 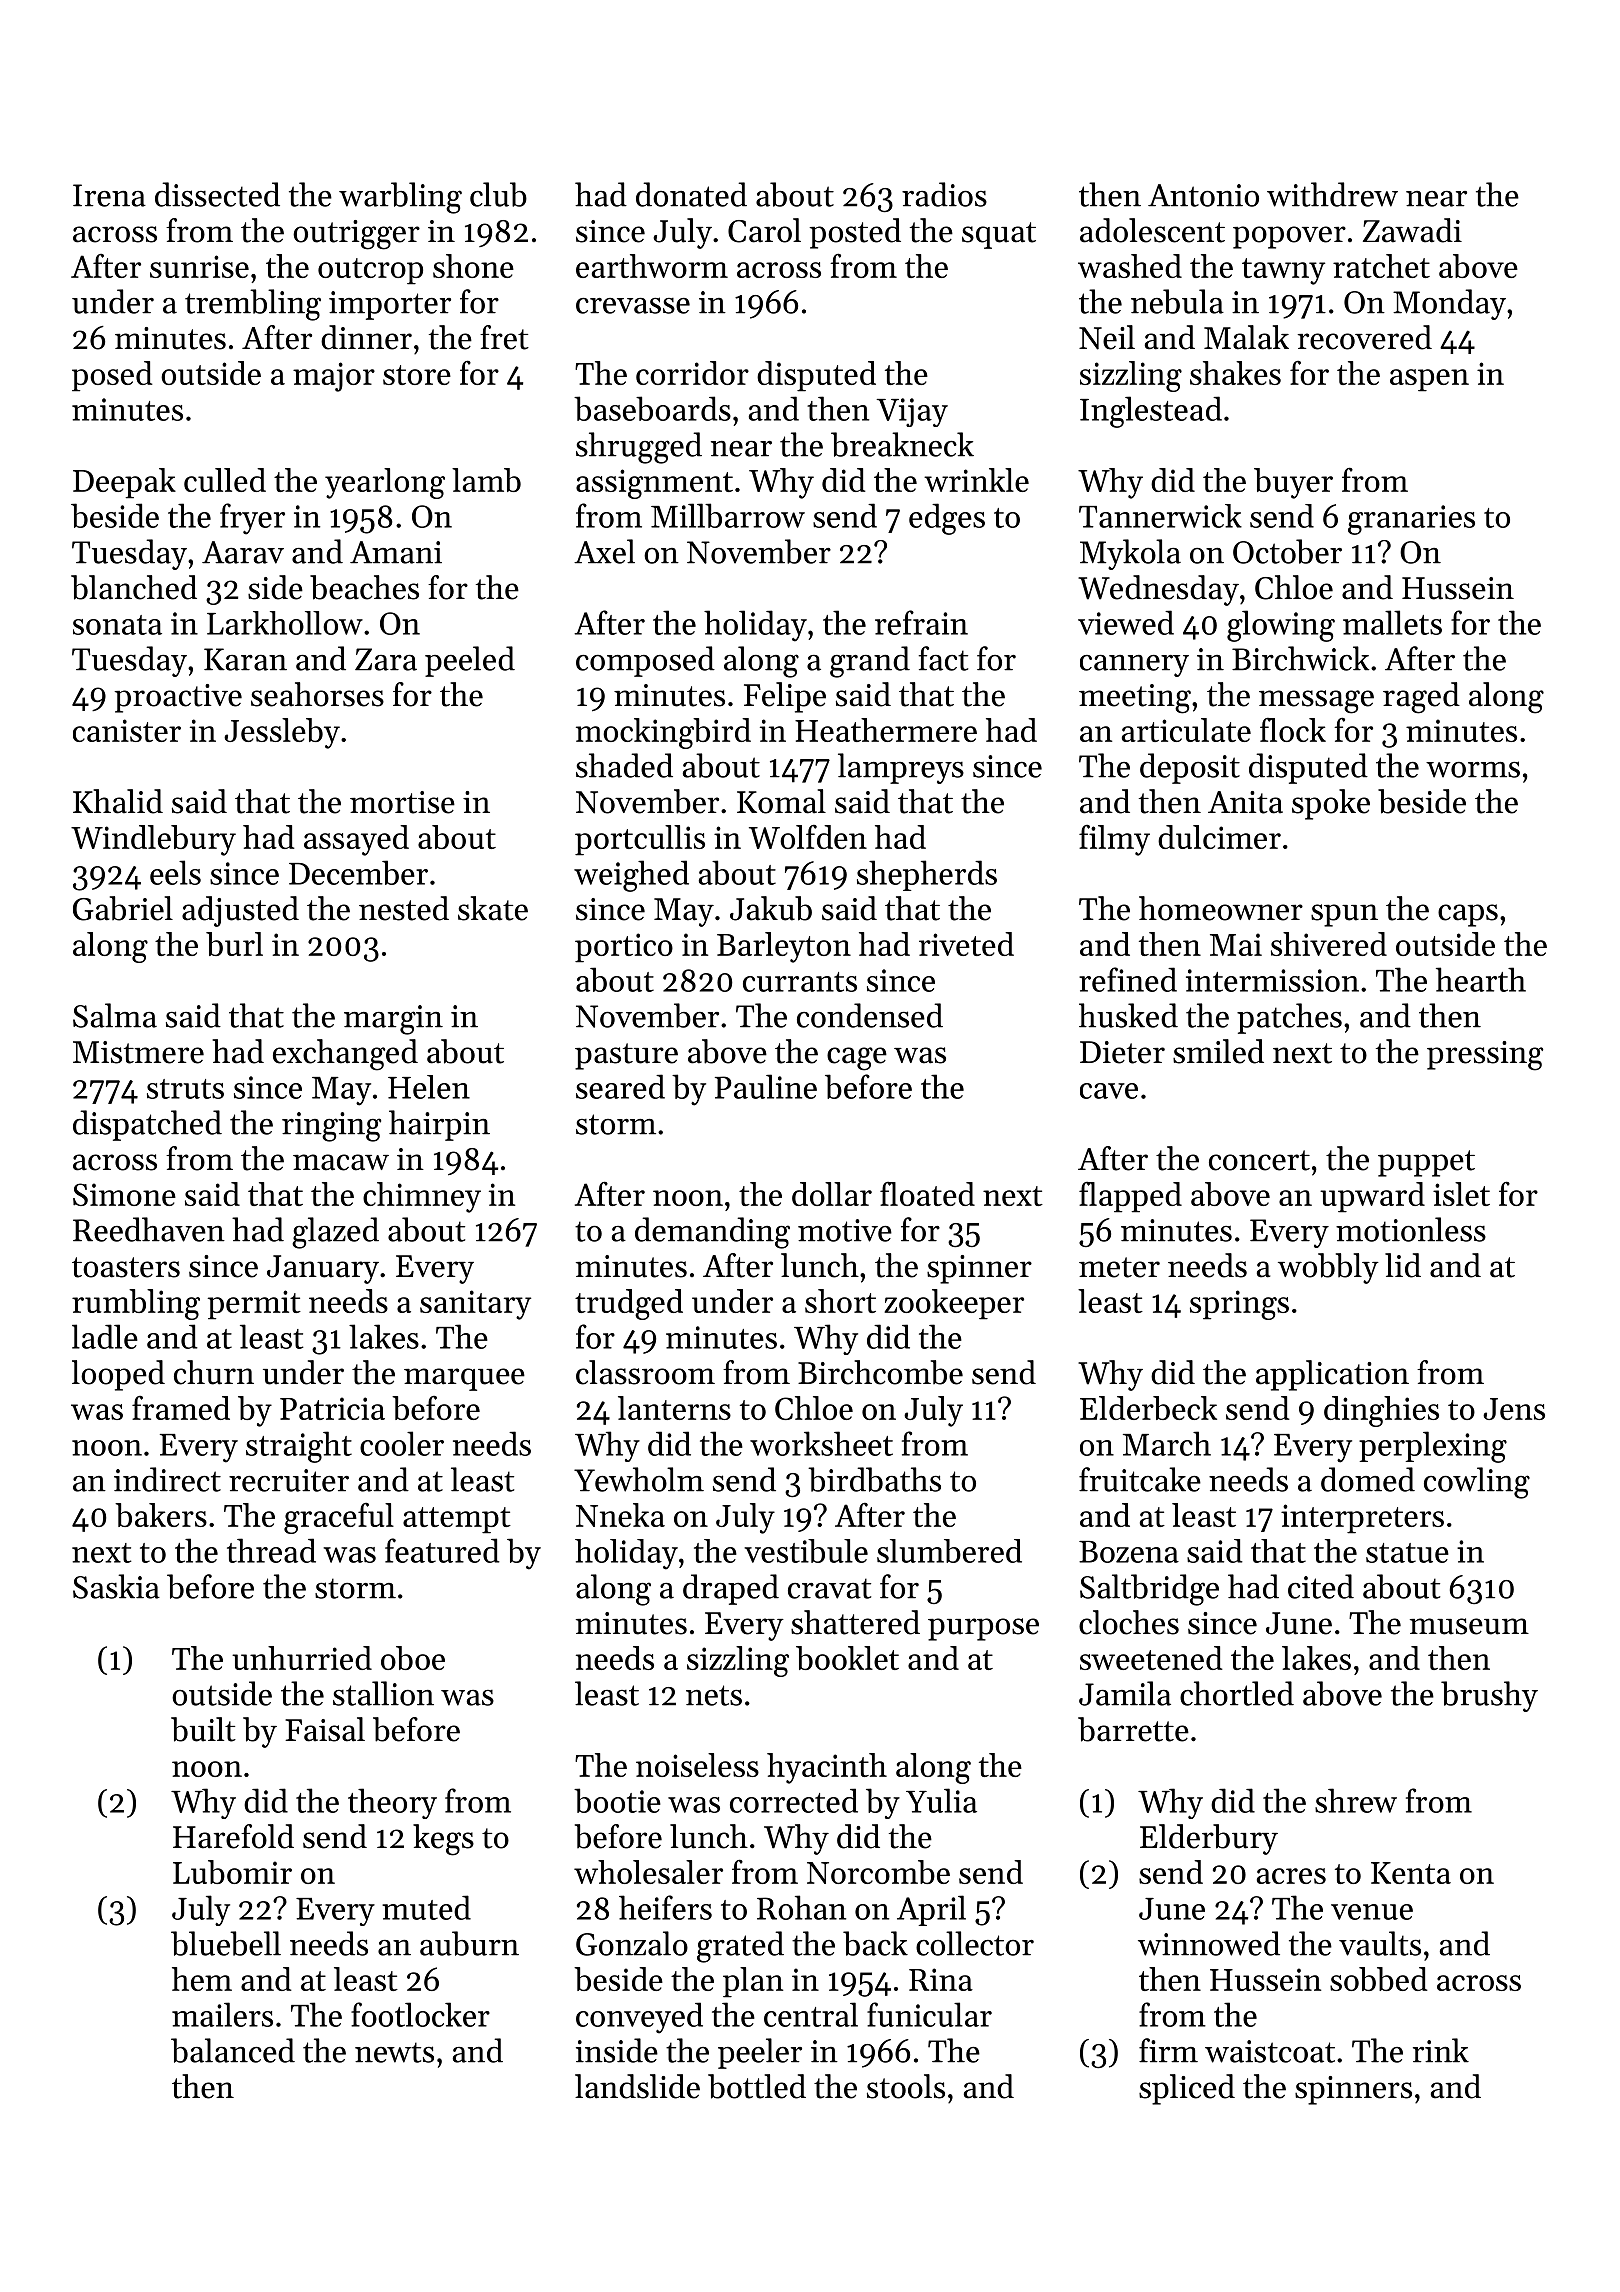 I want to click on kegs, so click(x=443, y=1840).
